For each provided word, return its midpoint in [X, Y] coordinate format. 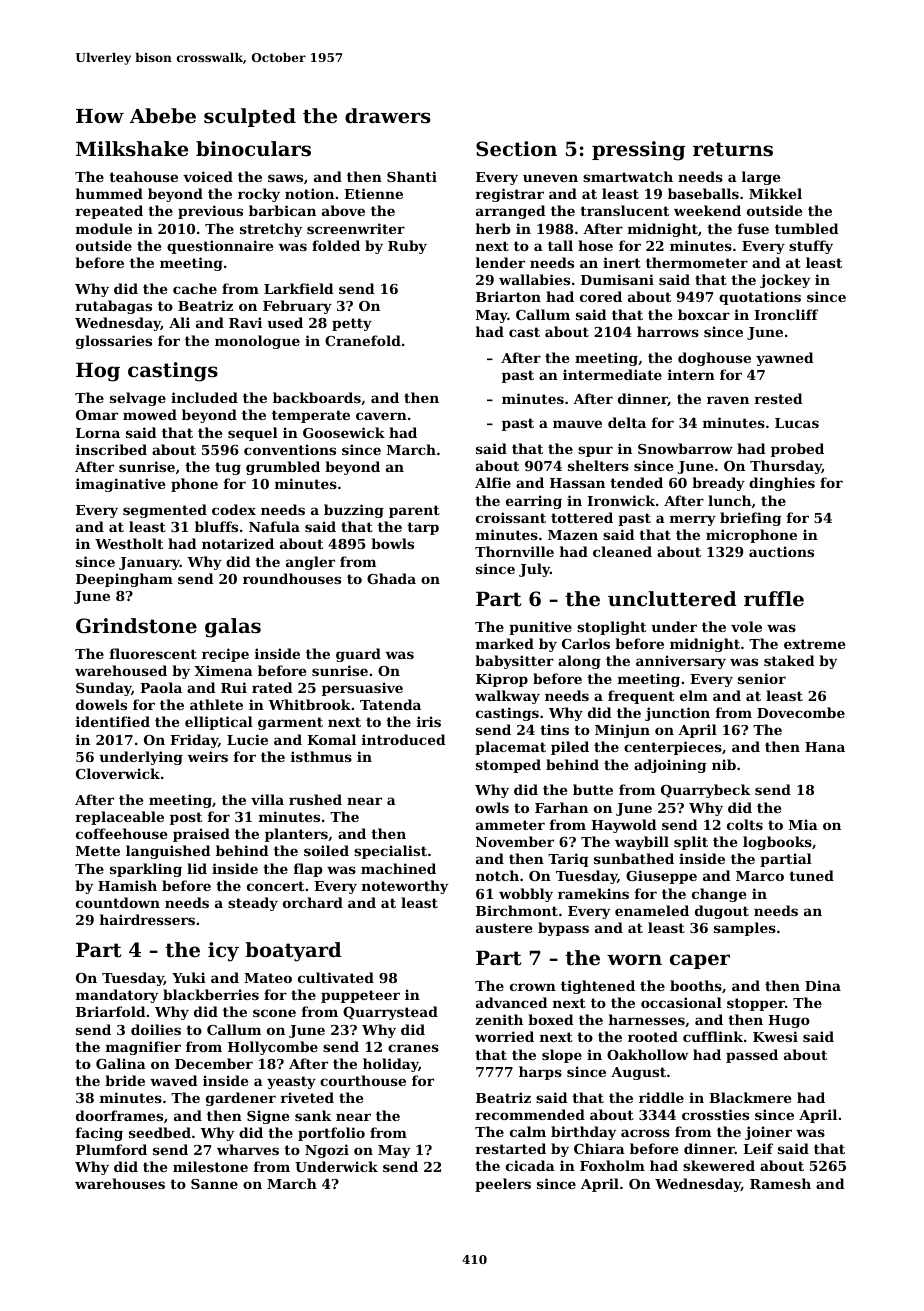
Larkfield [299, 288]
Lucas [797, 423]
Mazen [573, 535]
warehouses [120, 1183]
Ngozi [327, 1151]
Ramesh [780, 1183]
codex [234, 509]
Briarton [508, 296]
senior [762, 678]
